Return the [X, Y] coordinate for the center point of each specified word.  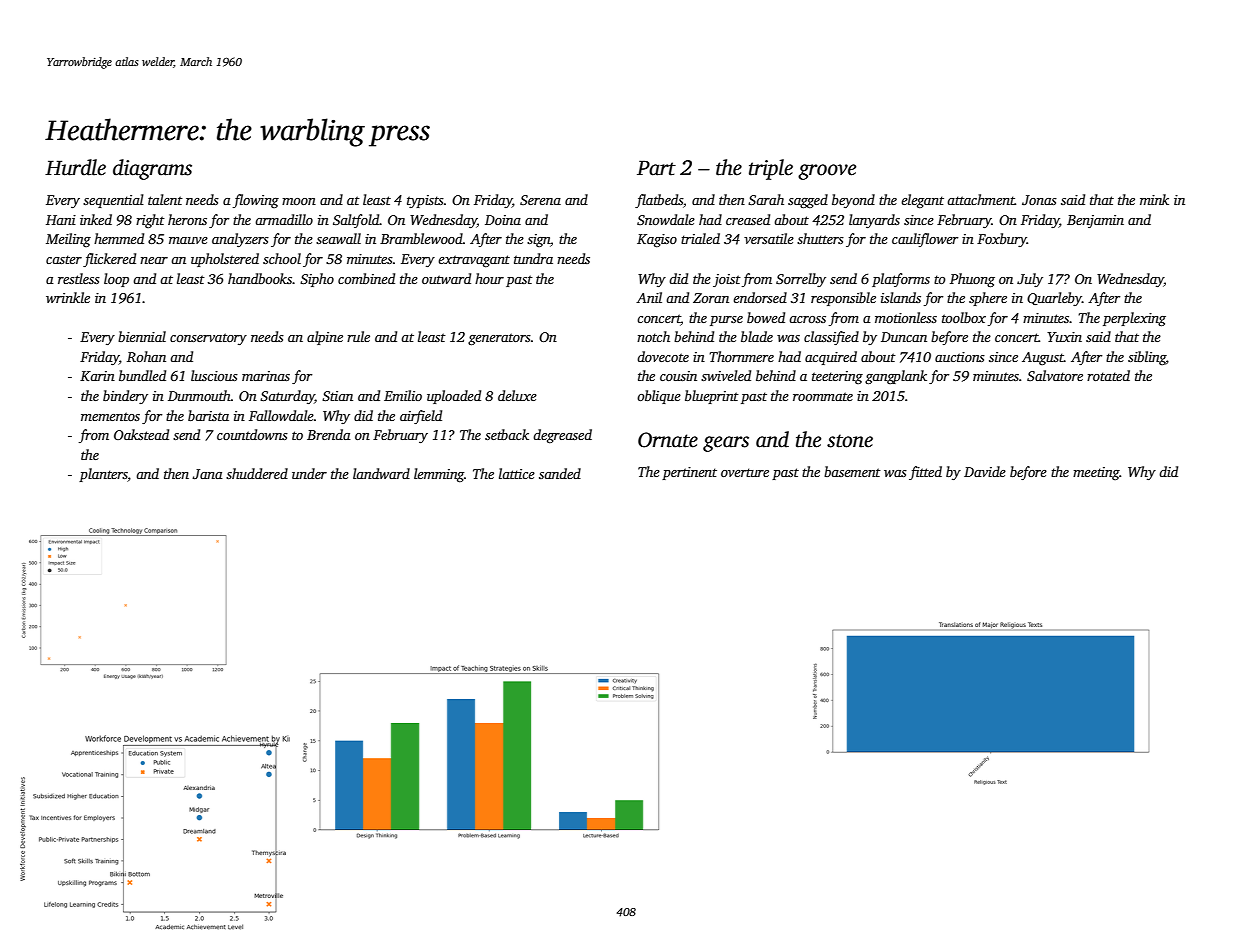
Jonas [1039, 200]
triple [771, 169]
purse [726, 321]
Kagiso [657, 241]
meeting [1096, 473]
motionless [906, 317]
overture [745, 472]
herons [187, 219]
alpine [325, 338]
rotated [1108, 375]
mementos [110, 416]
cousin [678, 376]
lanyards [874, 221]
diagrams [152, 169]
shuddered [257, 473]
